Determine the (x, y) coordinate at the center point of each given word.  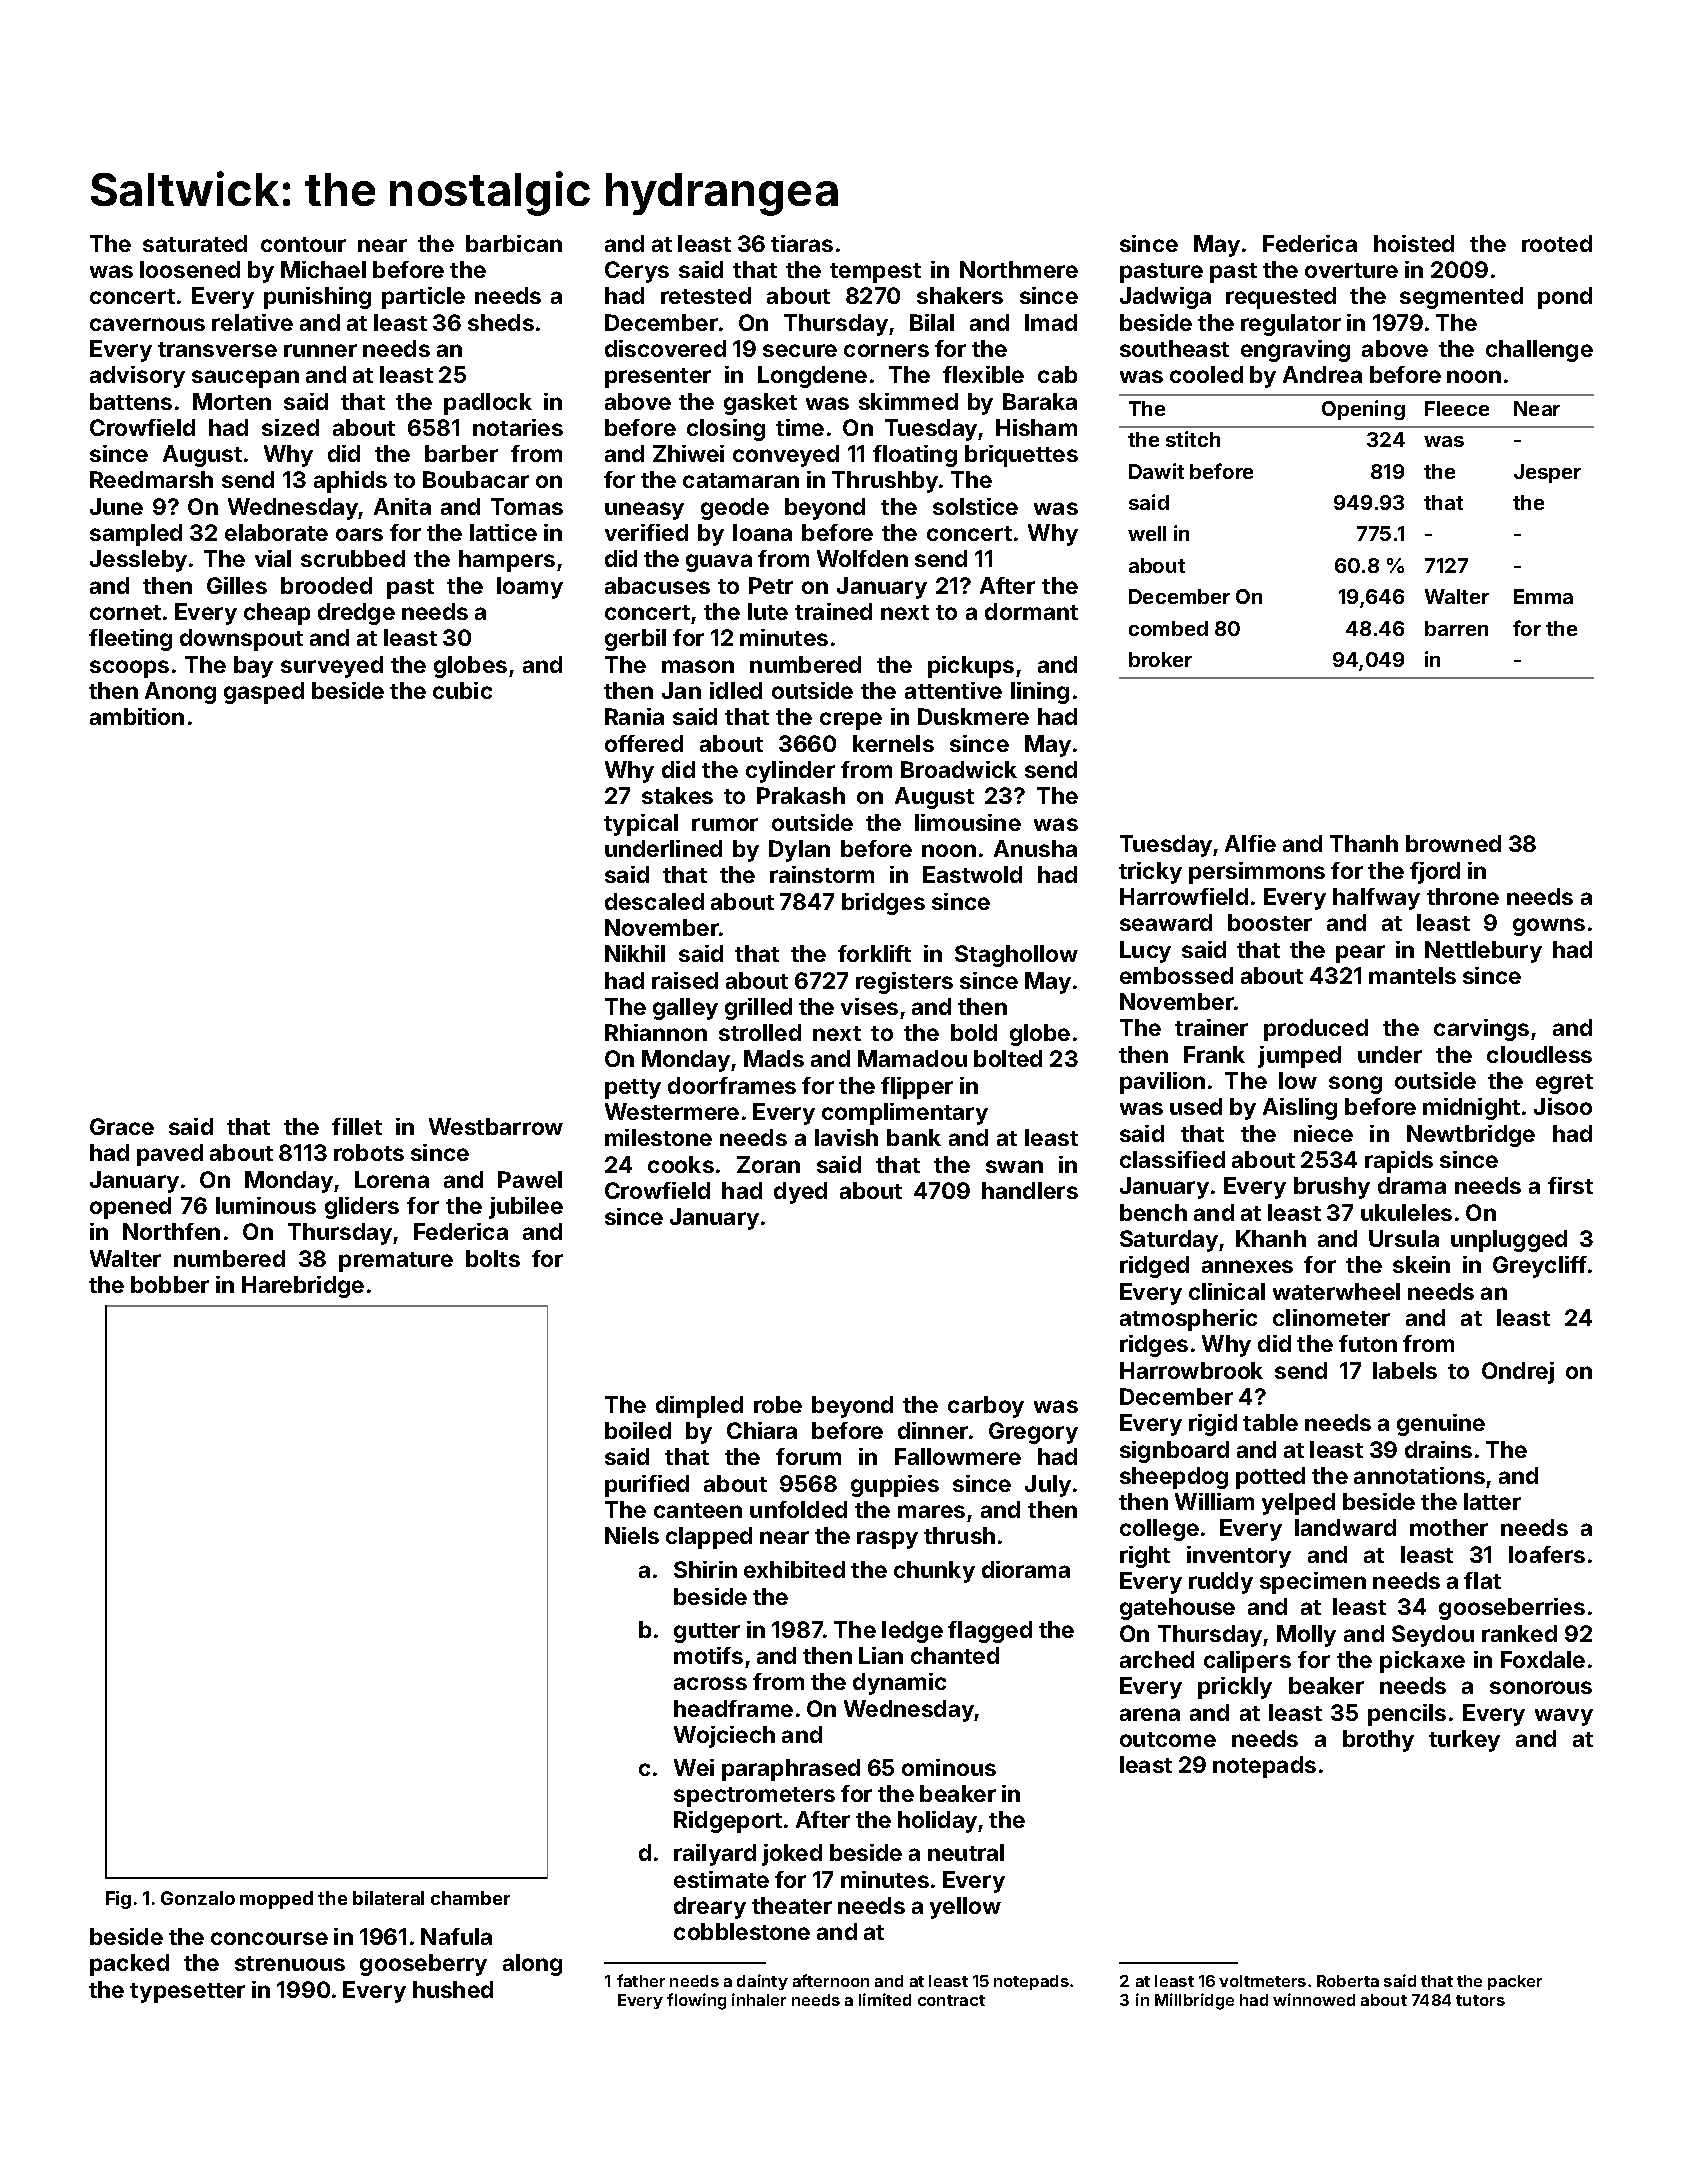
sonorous (1541, 1687)
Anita (402, 506)
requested (1281, 298)
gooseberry (423, 1965)
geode (735, 509)
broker (1160, 659)
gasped (264, 693)
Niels (632, 1535)
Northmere (1019, 269)
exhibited (794, 1569)
